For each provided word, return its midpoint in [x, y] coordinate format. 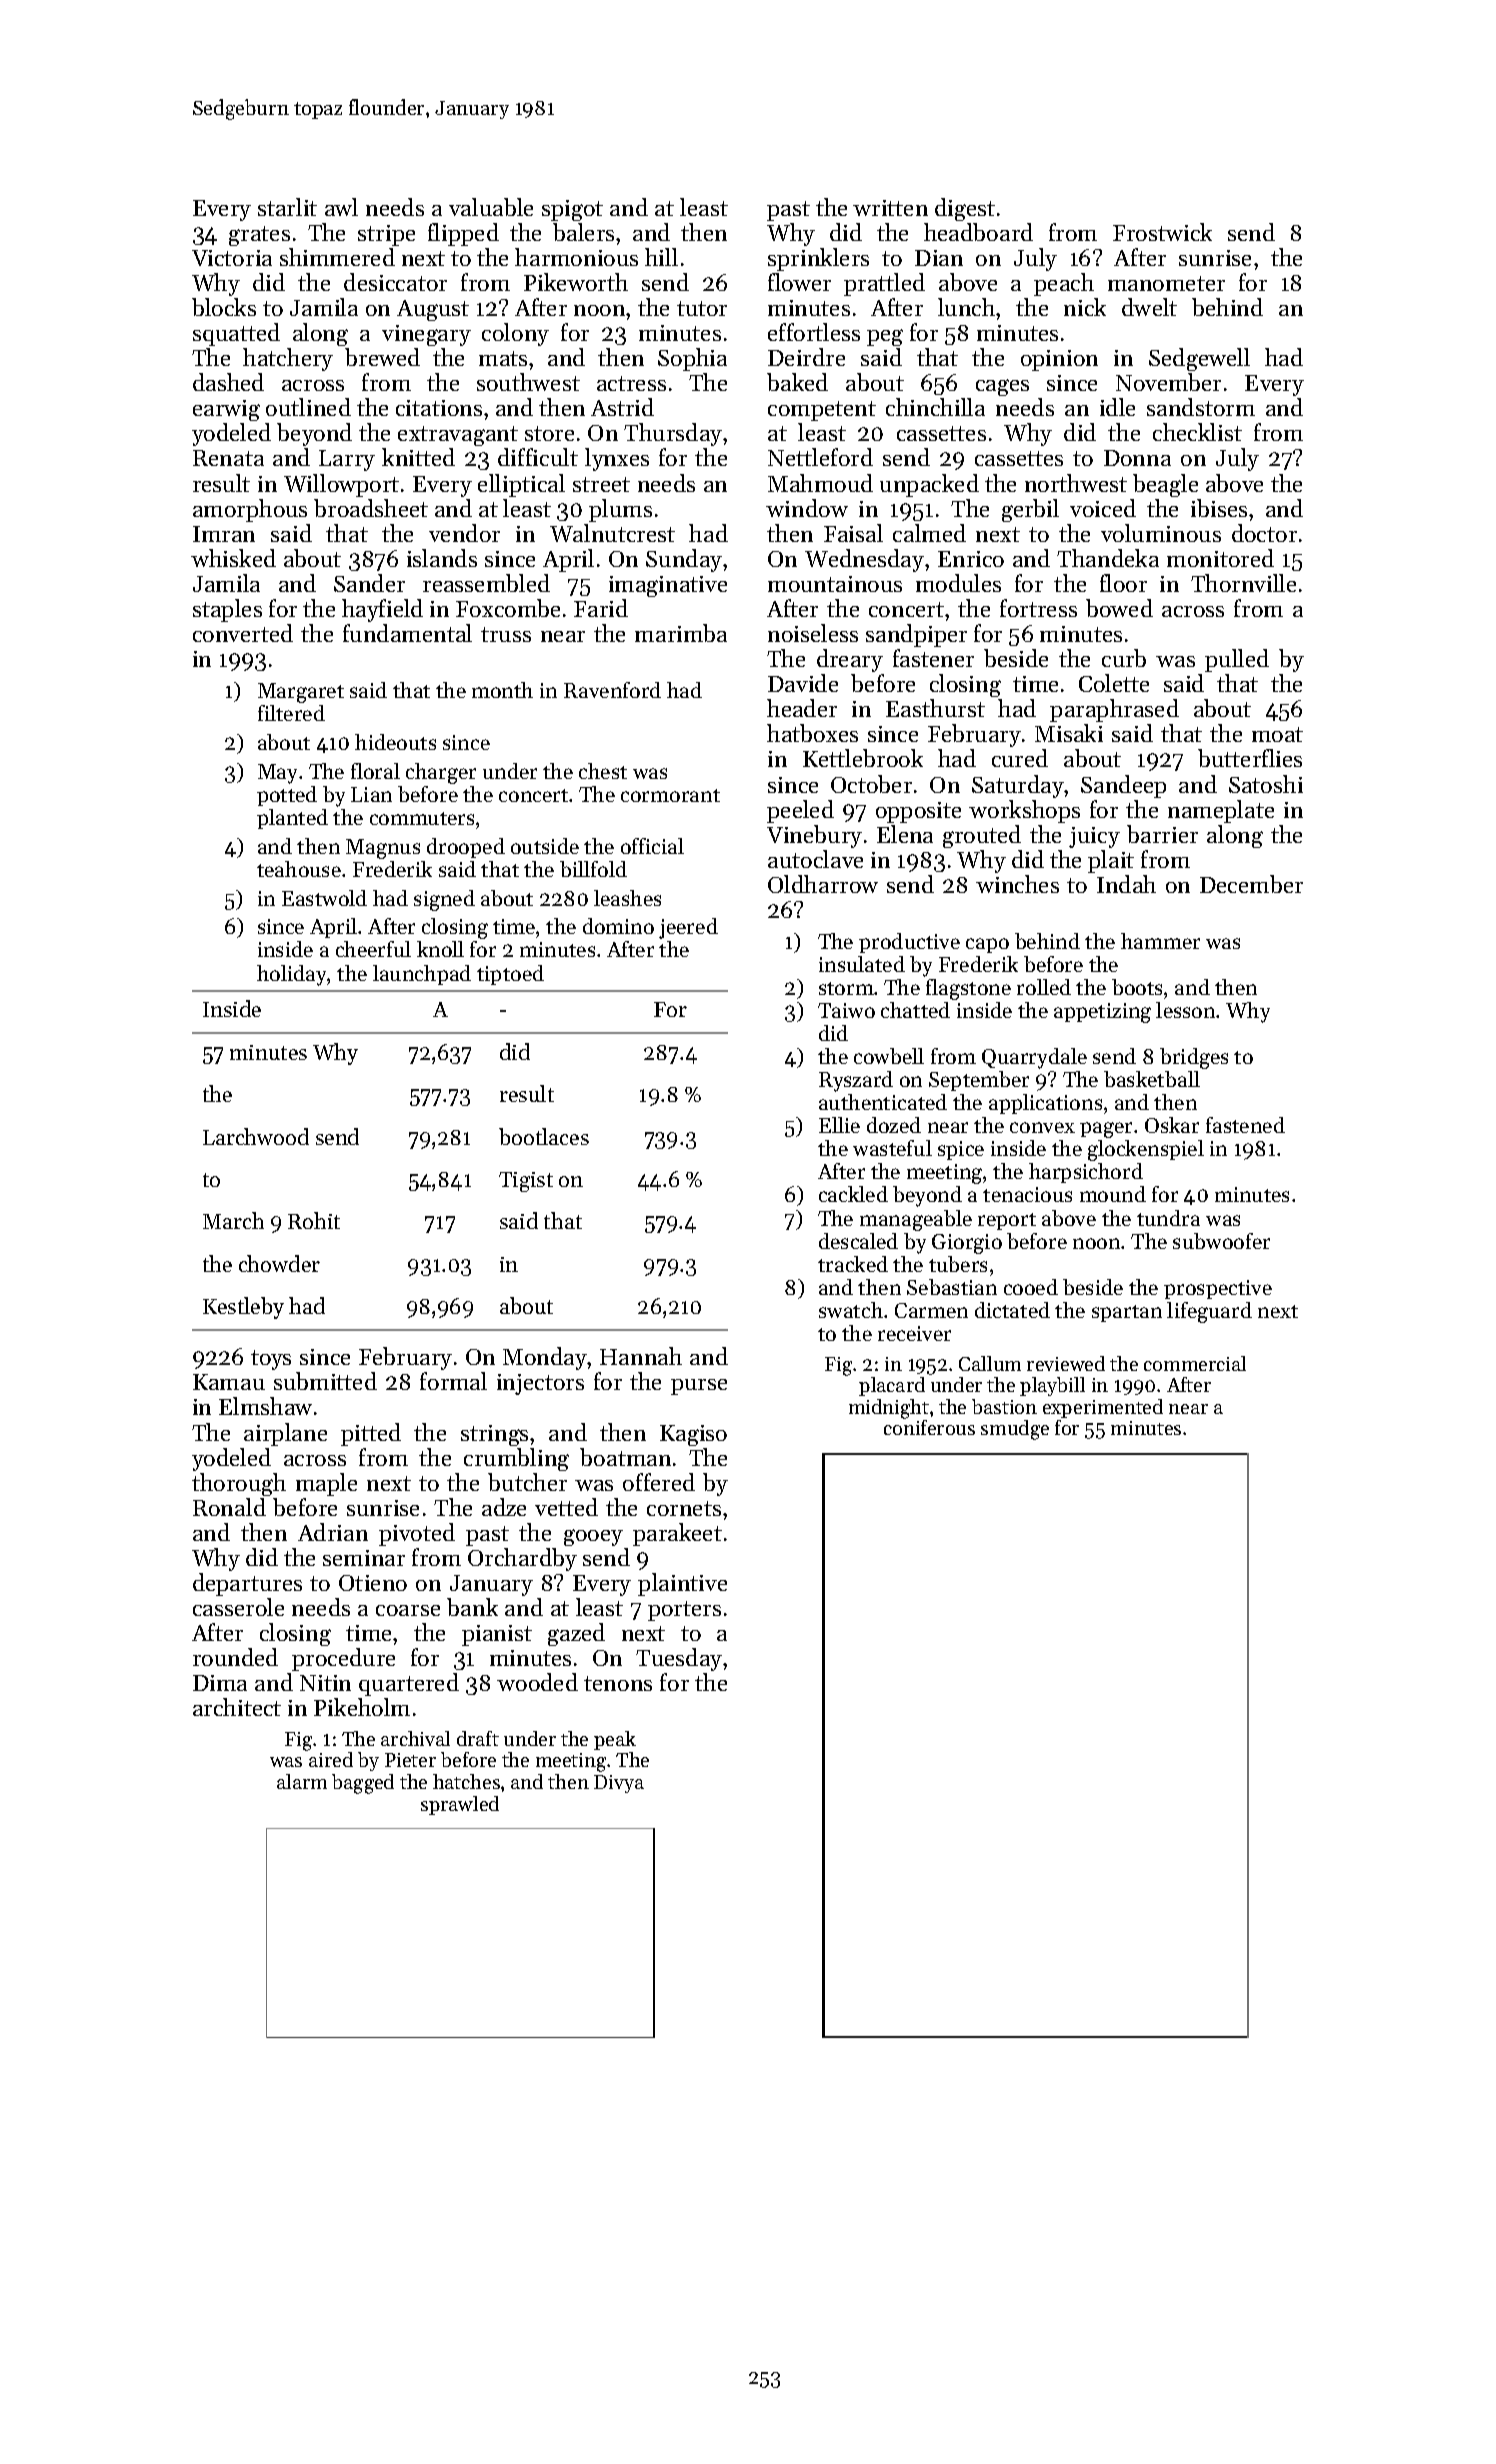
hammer [1160, 941]
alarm [302, 1781]
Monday [545, 1358]
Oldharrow [823, 884]
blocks [224, 307]
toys [271, 1360]
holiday [292, 975]
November [1168, 382]
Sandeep [1123, 786]
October [871, 784]
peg [885, 337]
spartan [1127, 1313]
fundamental [407, 633]
